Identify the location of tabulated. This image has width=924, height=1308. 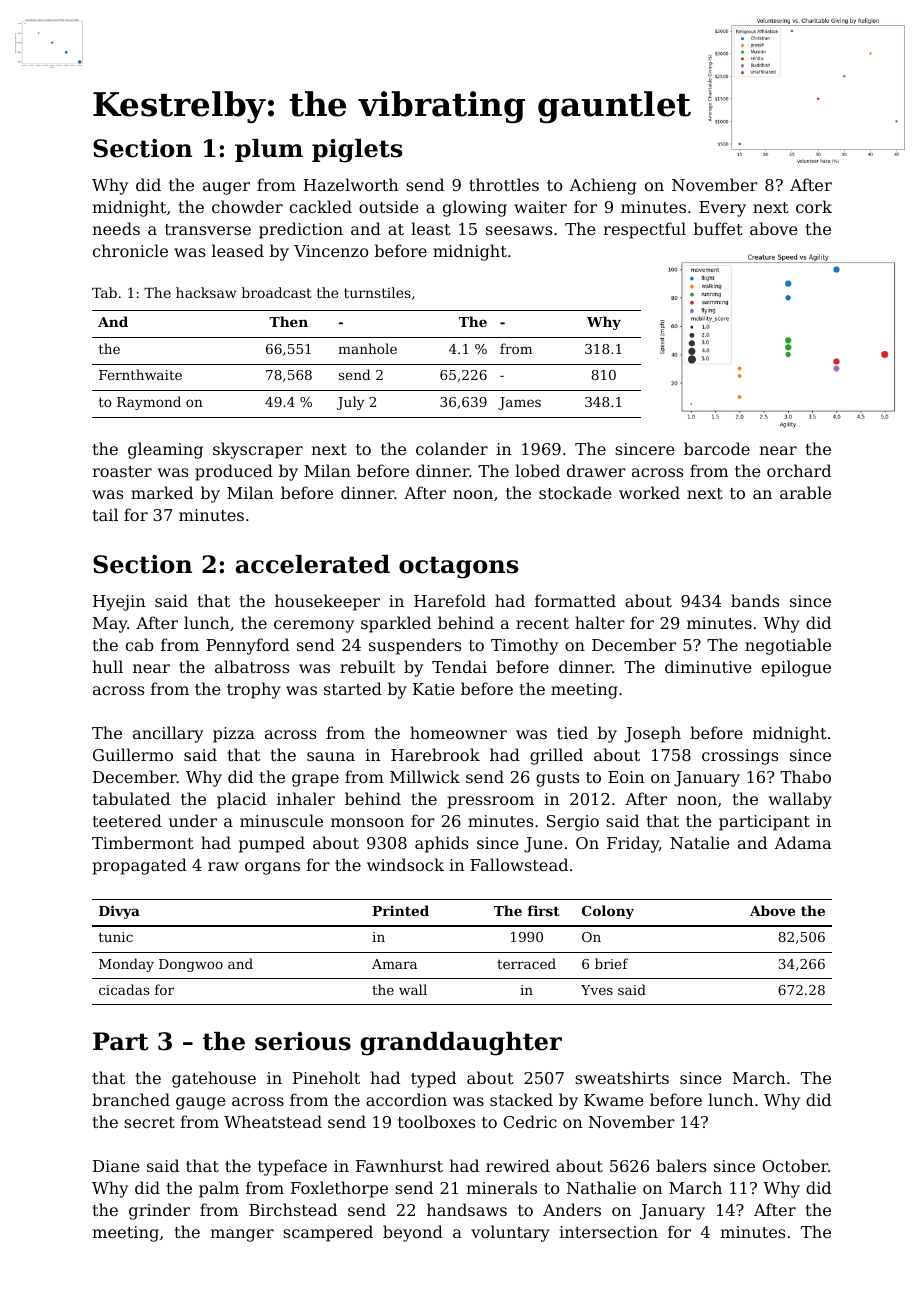
(131, 798).
